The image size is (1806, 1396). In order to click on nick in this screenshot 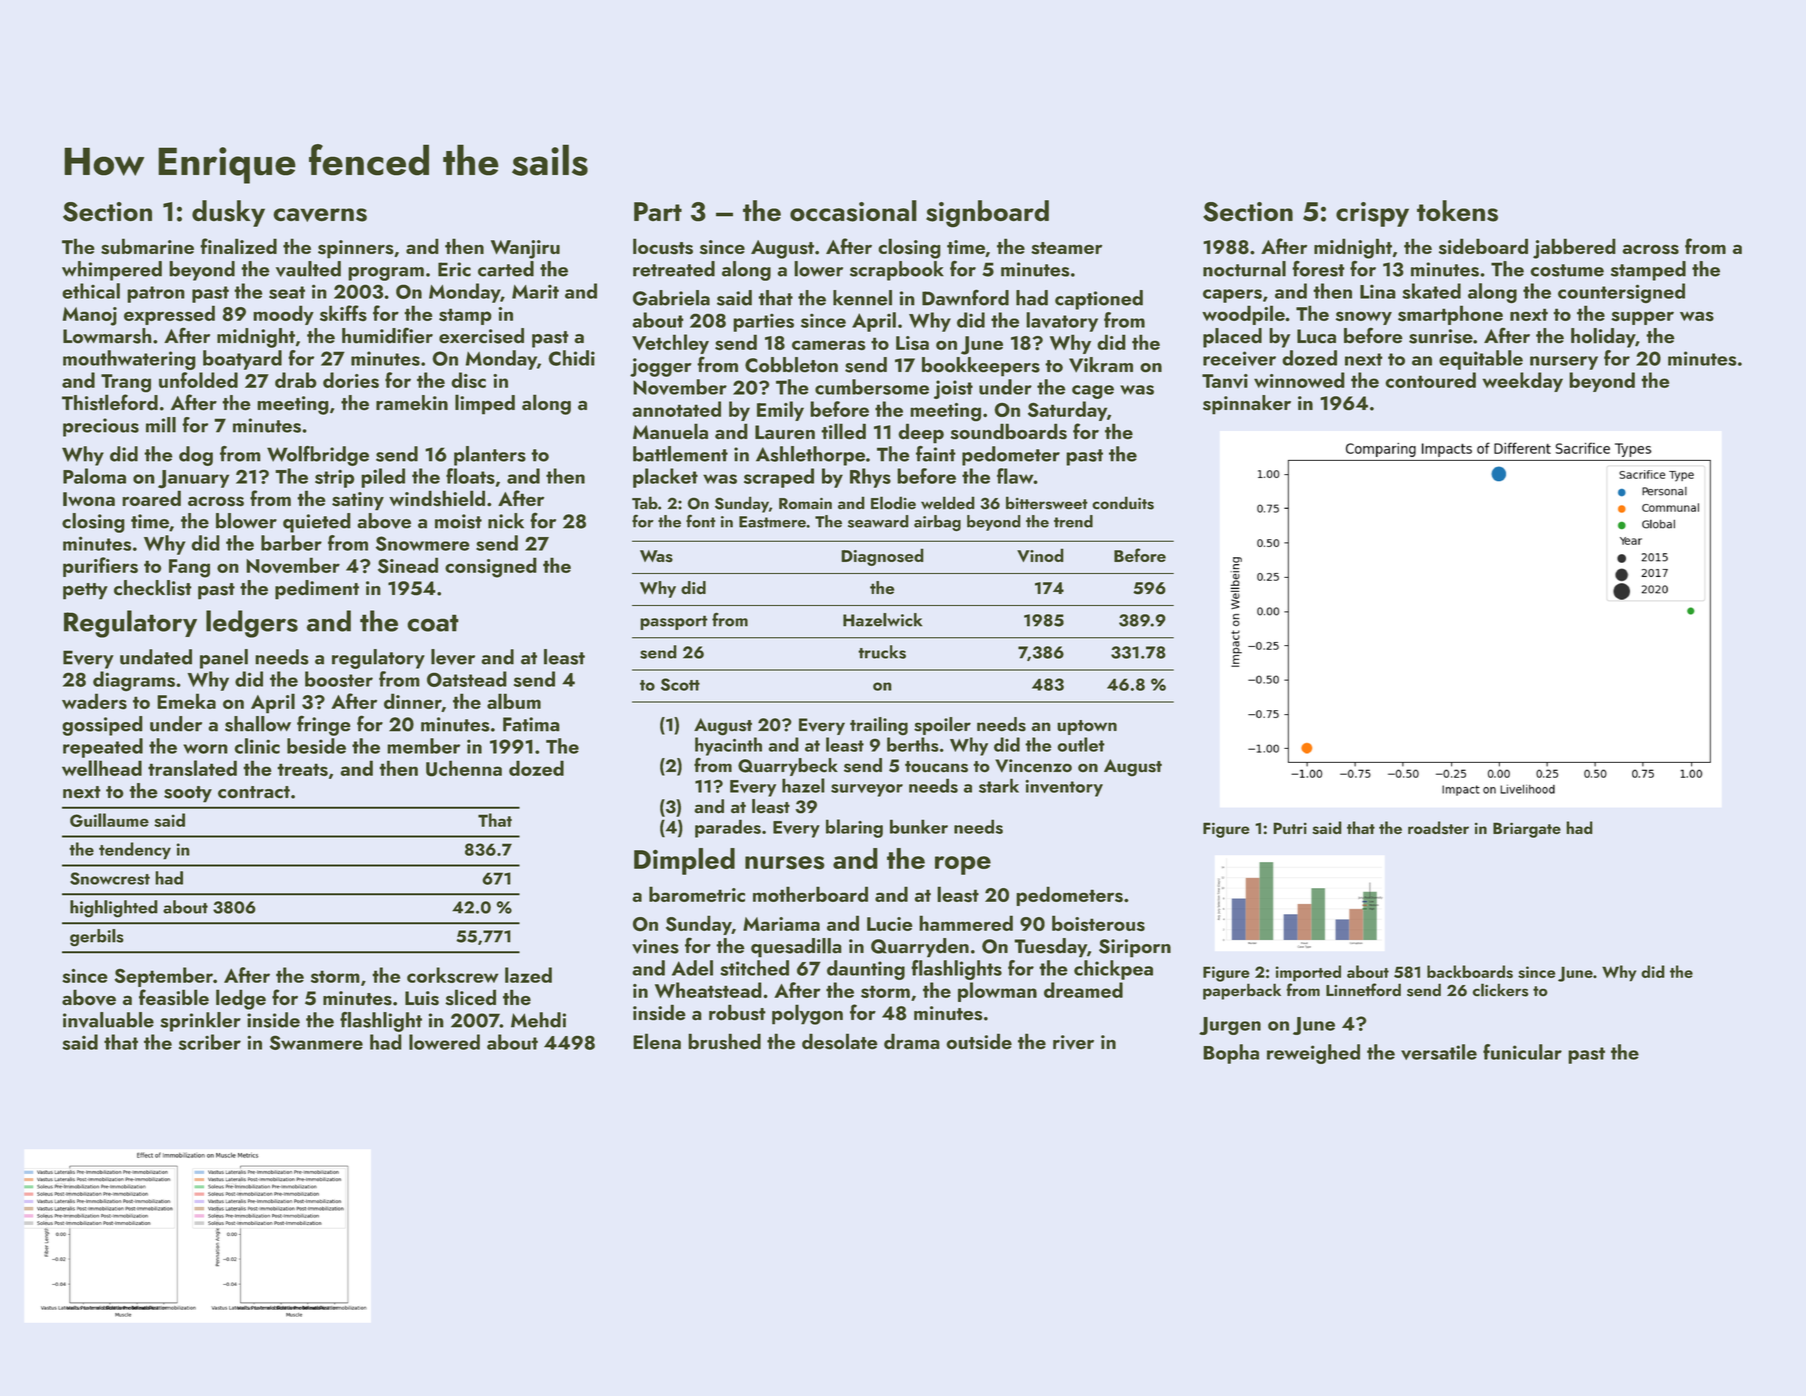, I will do `click(506, 521)`.
